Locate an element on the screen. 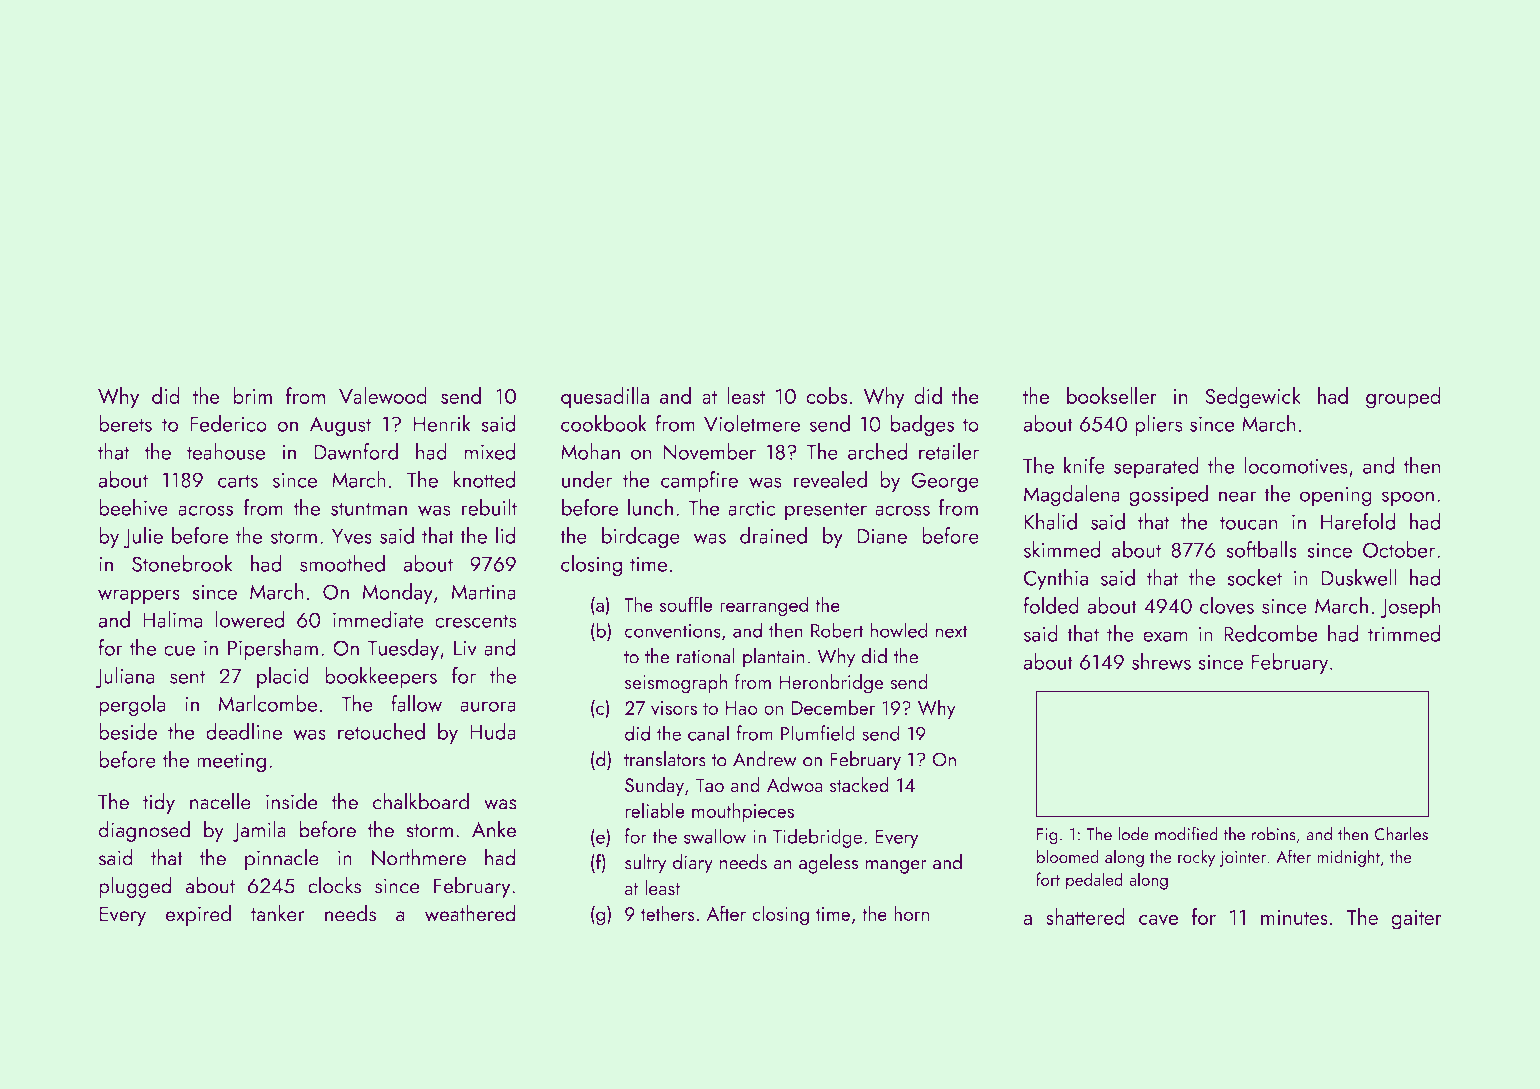  Joseph is located at coordinates (1410, 607).
